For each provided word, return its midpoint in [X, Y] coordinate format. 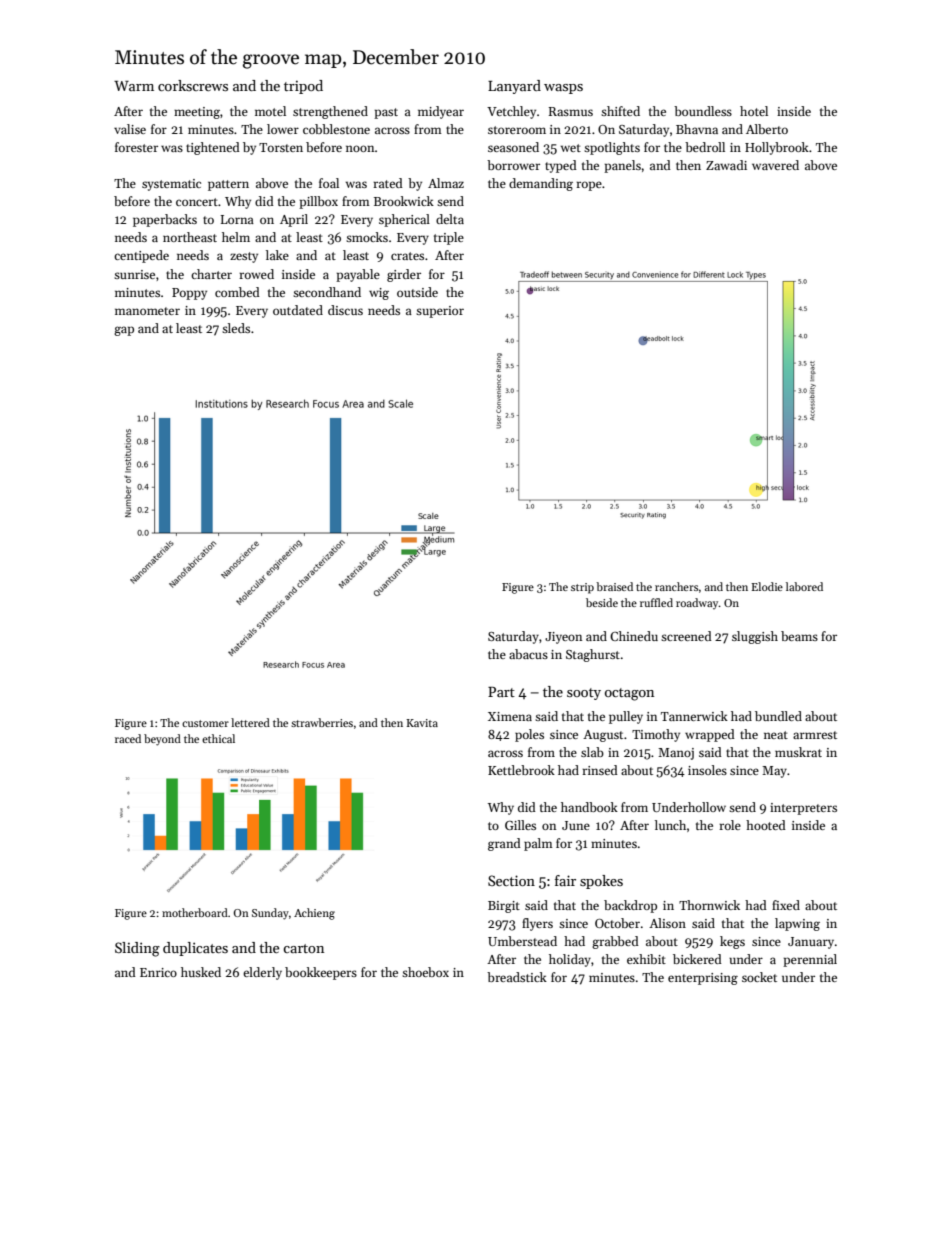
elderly [262, 973]
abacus [528, 654]
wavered [775, 165]
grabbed [615, 942]
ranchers [676, 586]
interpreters [803, 809]
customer [205, 723]
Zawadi [726, 165]
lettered [250, 722]
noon [360, 148]
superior [440, 312]
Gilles [520, 825]
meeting [197, 113]
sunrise [134, 274]
